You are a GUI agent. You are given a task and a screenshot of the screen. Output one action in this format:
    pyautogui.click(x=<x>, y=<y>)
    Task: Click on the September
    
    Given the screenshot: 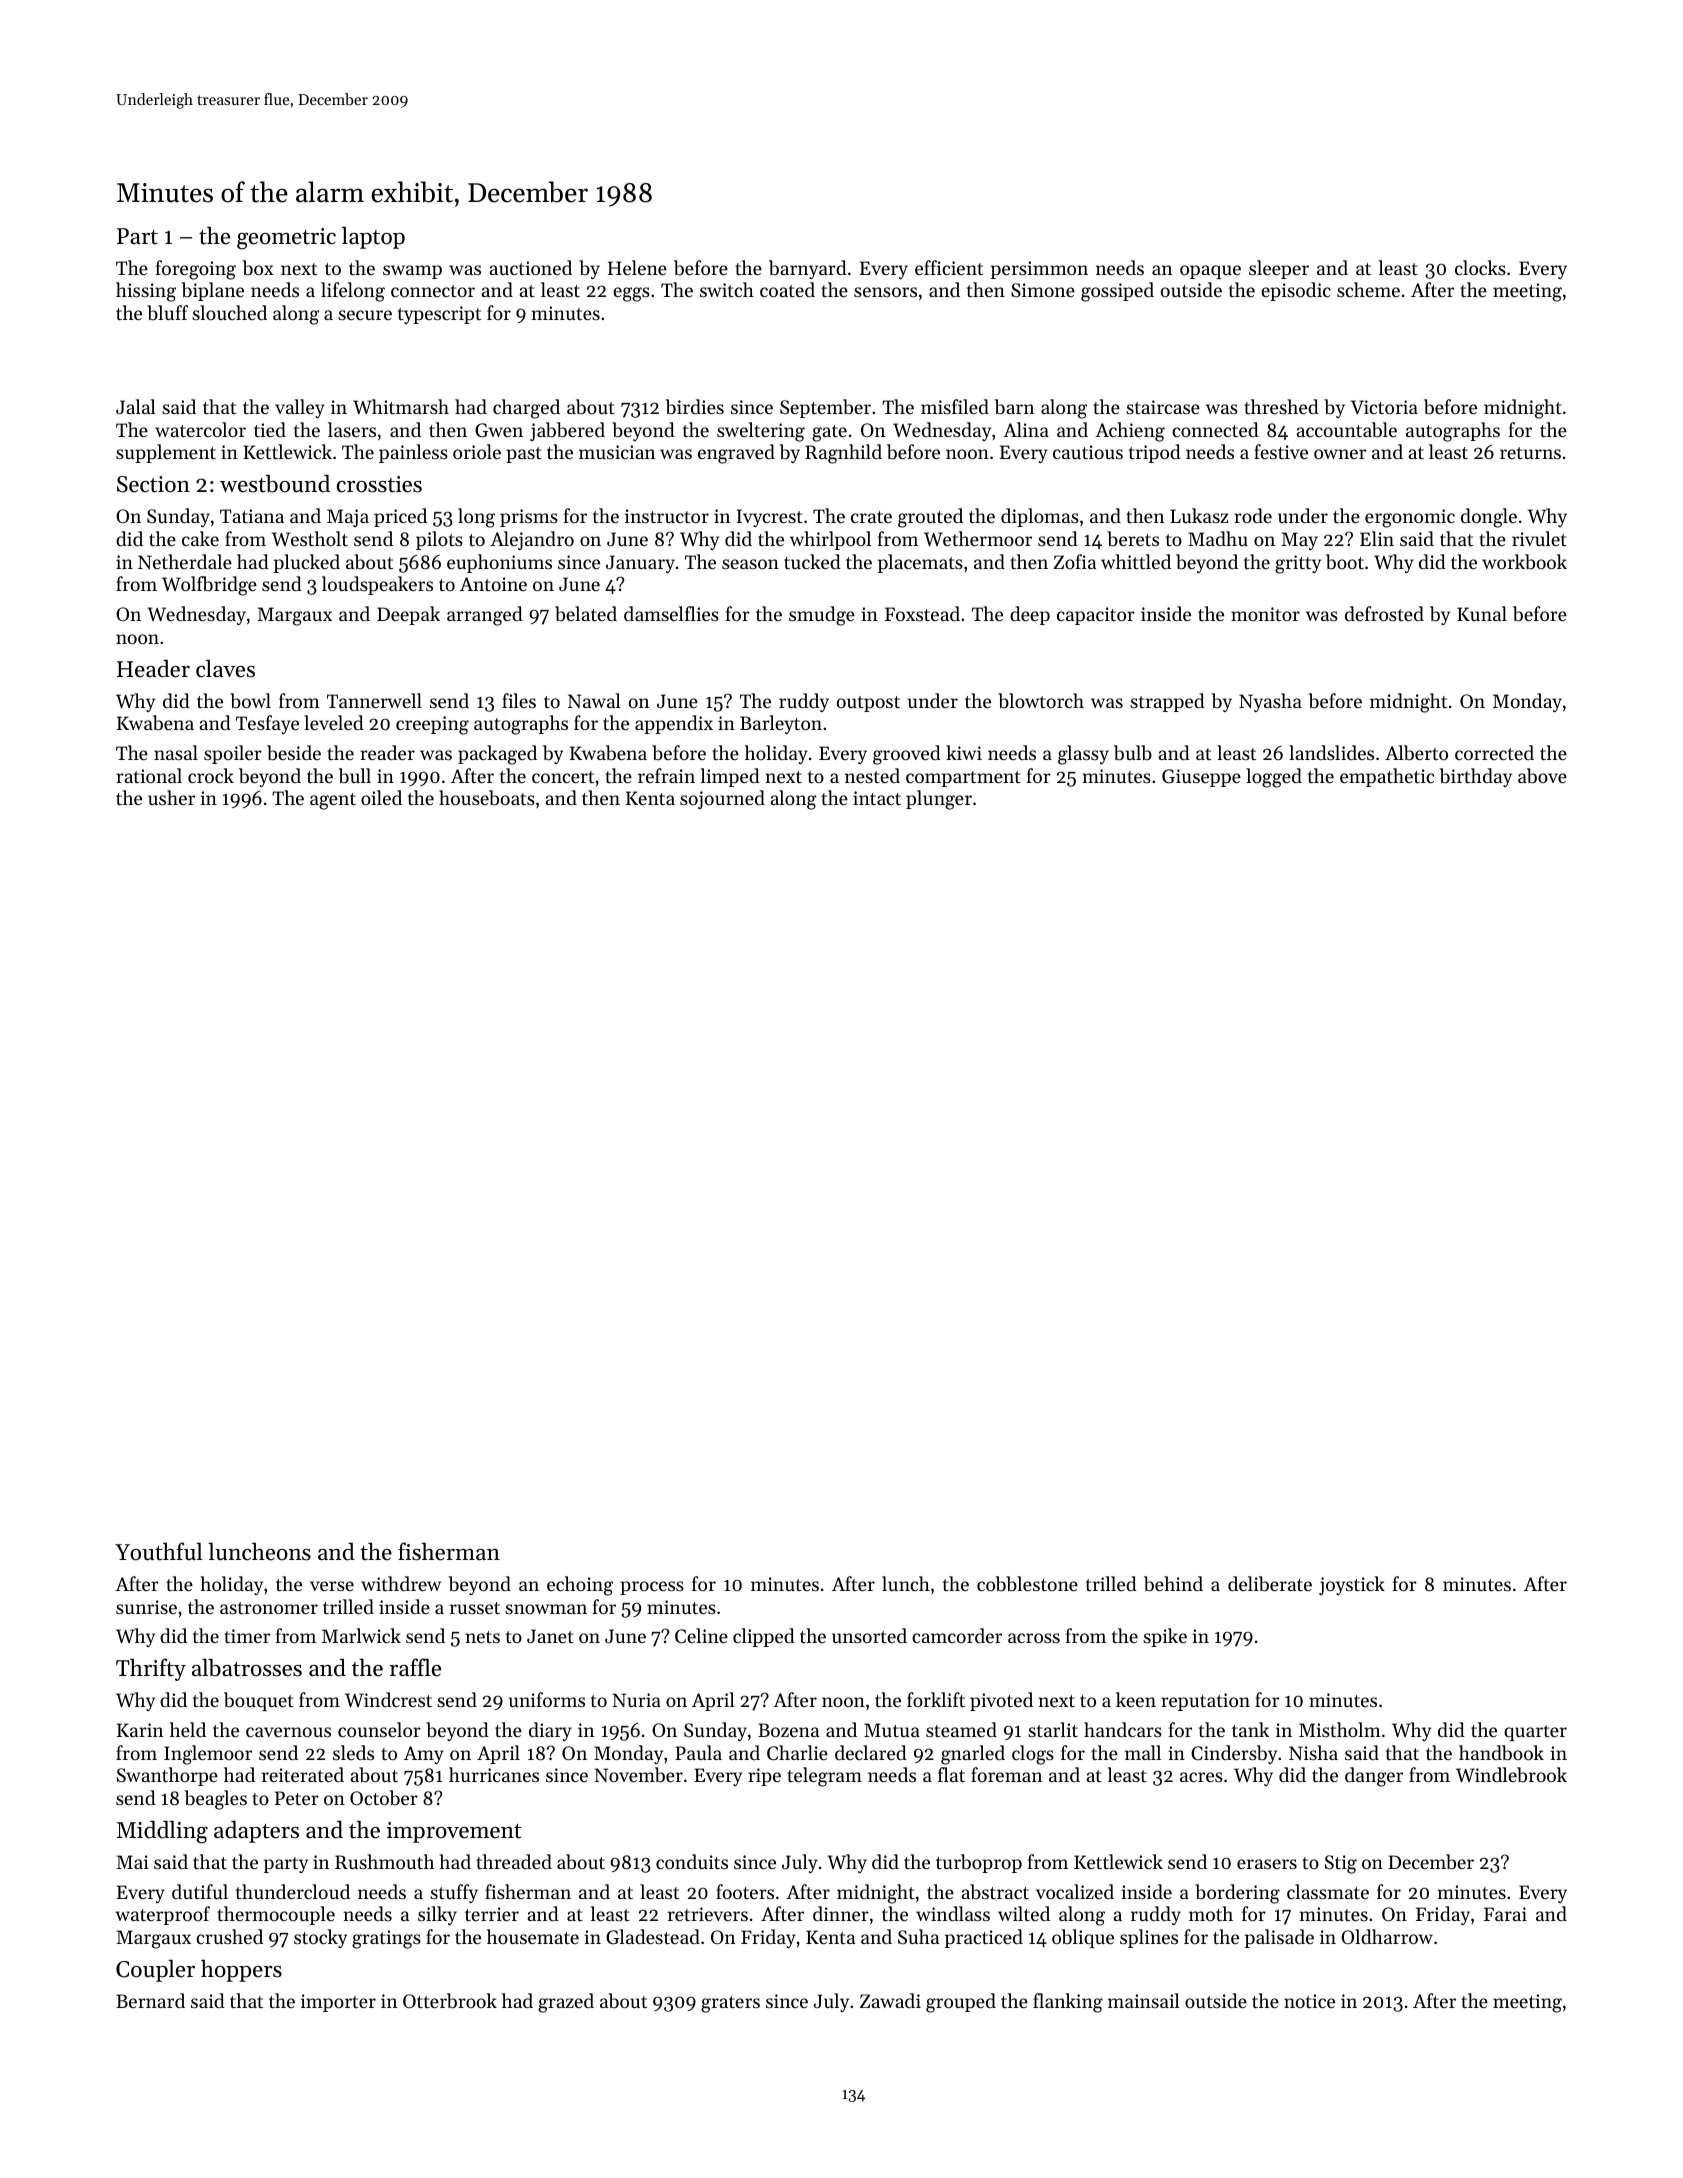 What is the action you would take?
    pyautogui.click(x=825, y=408)
